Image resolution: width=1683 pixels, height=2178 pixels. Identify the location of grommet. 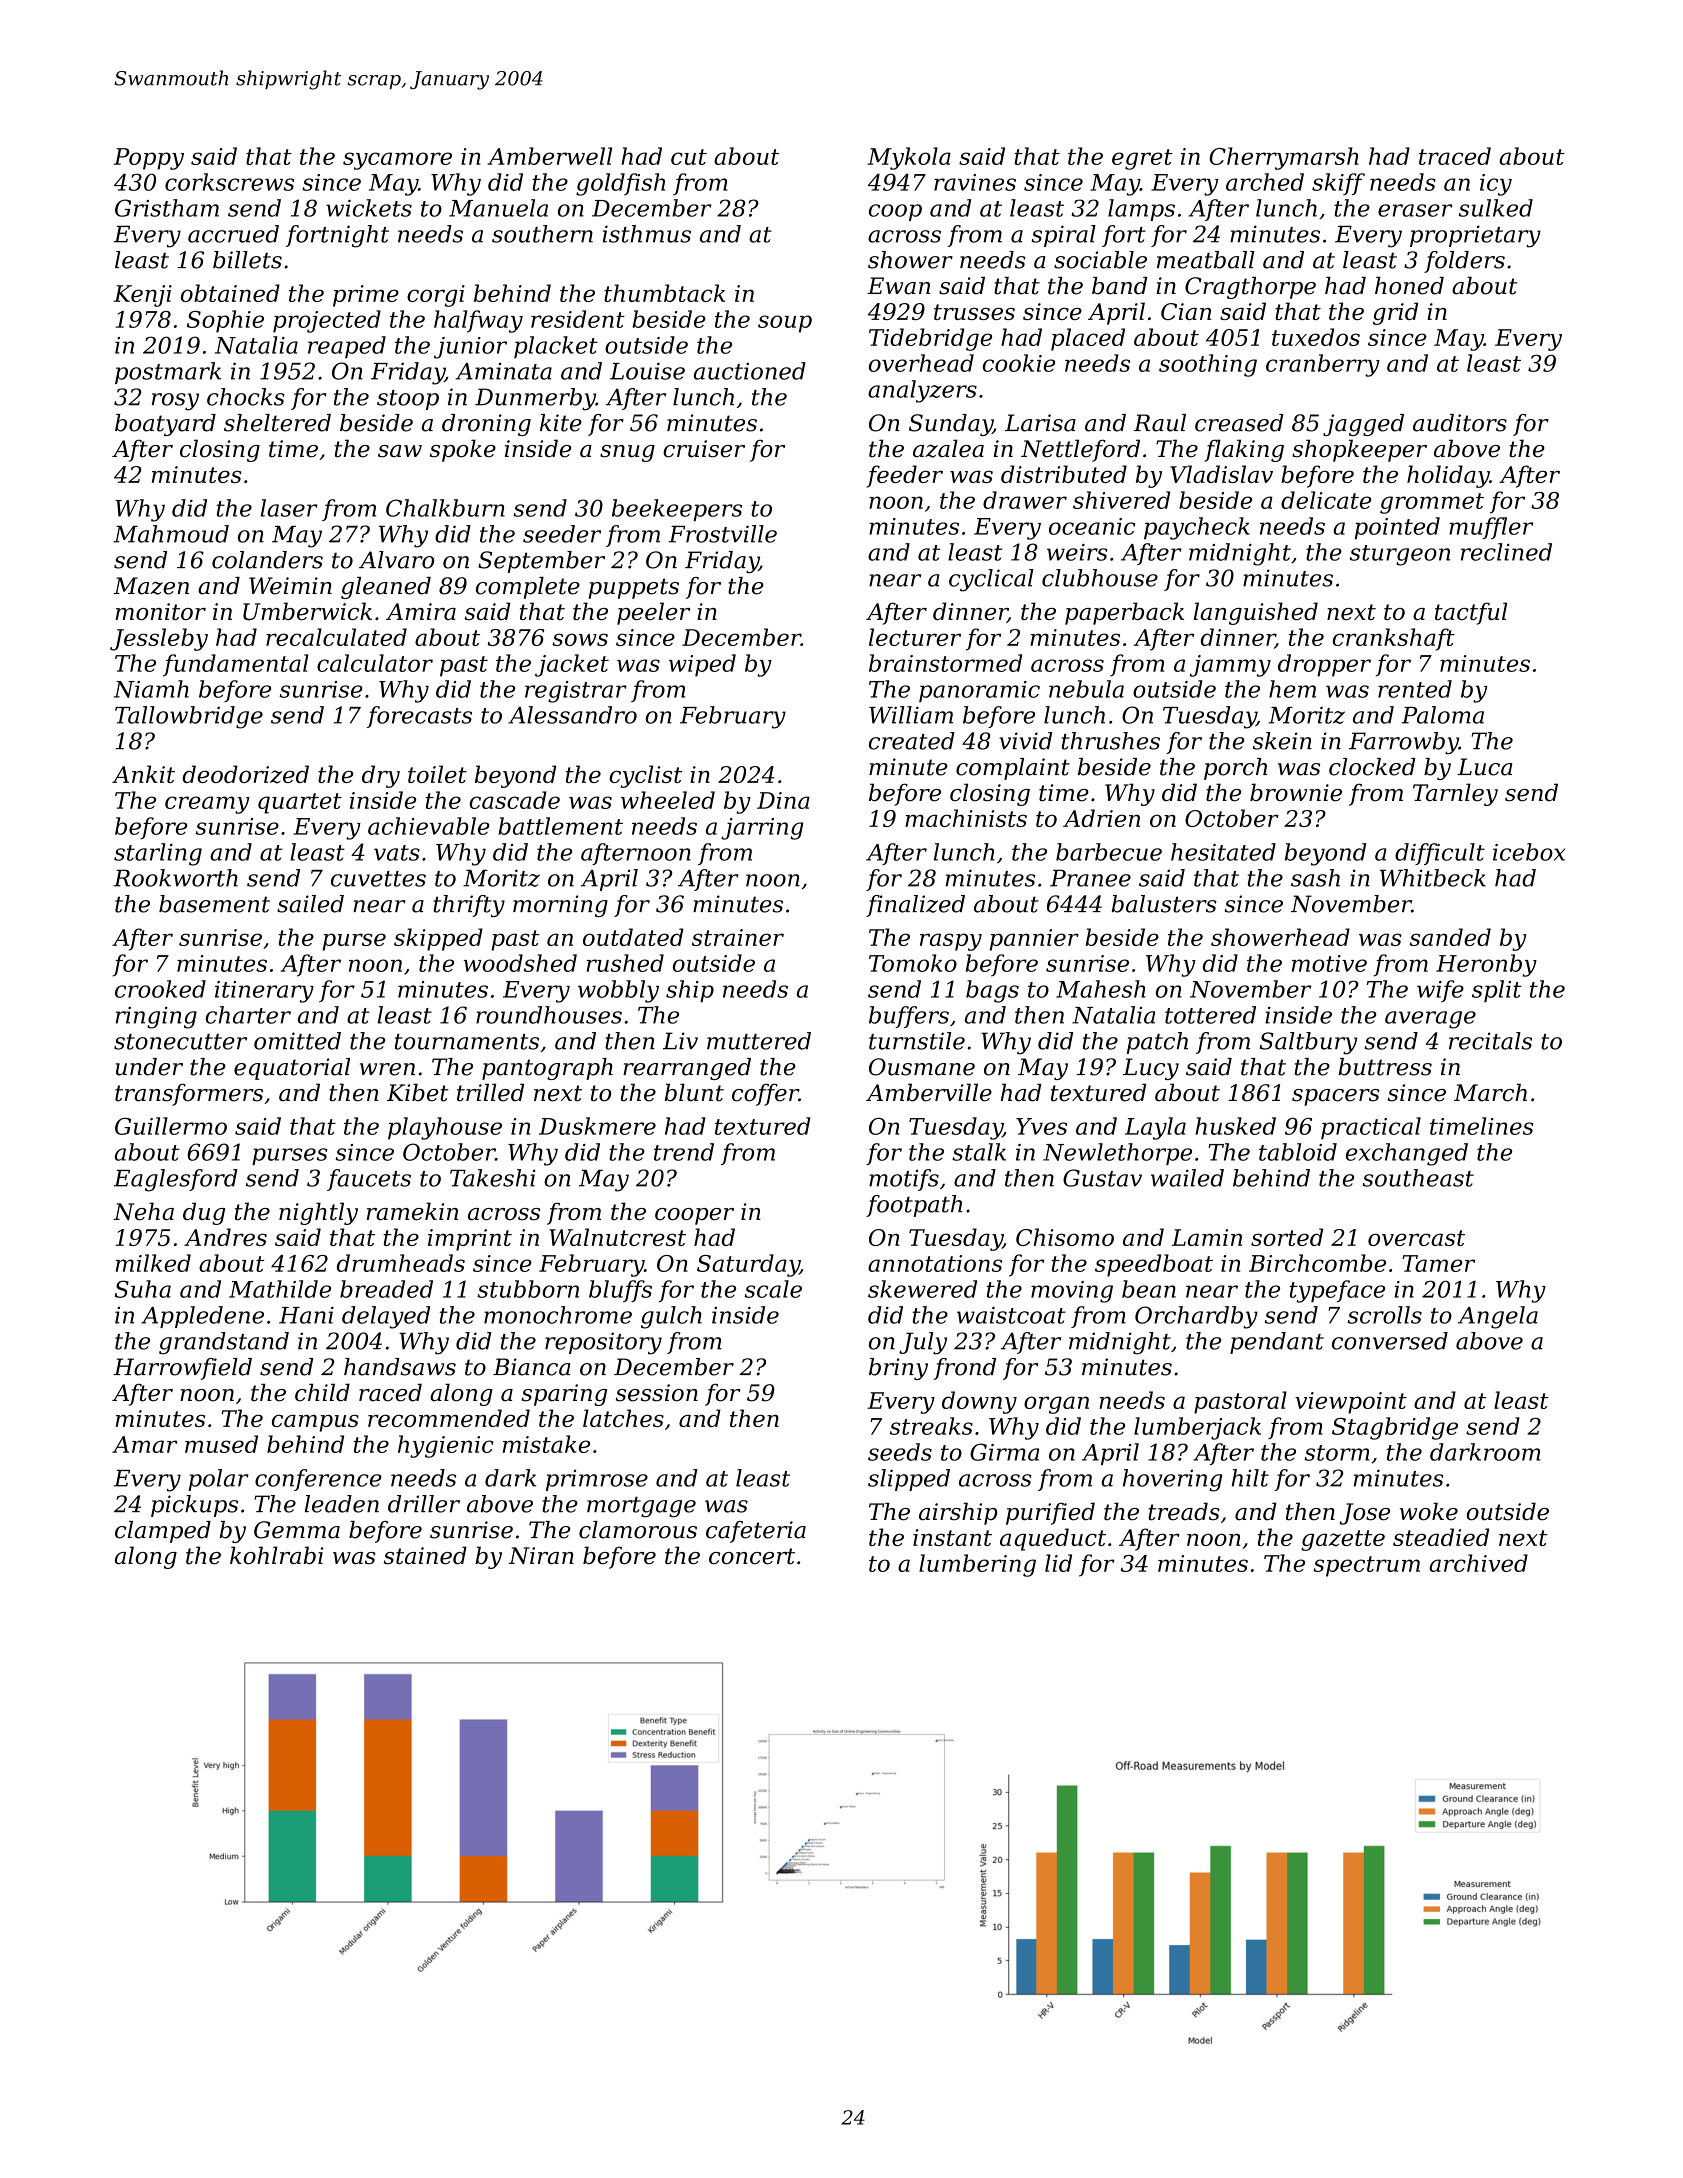
(1432, 503).
